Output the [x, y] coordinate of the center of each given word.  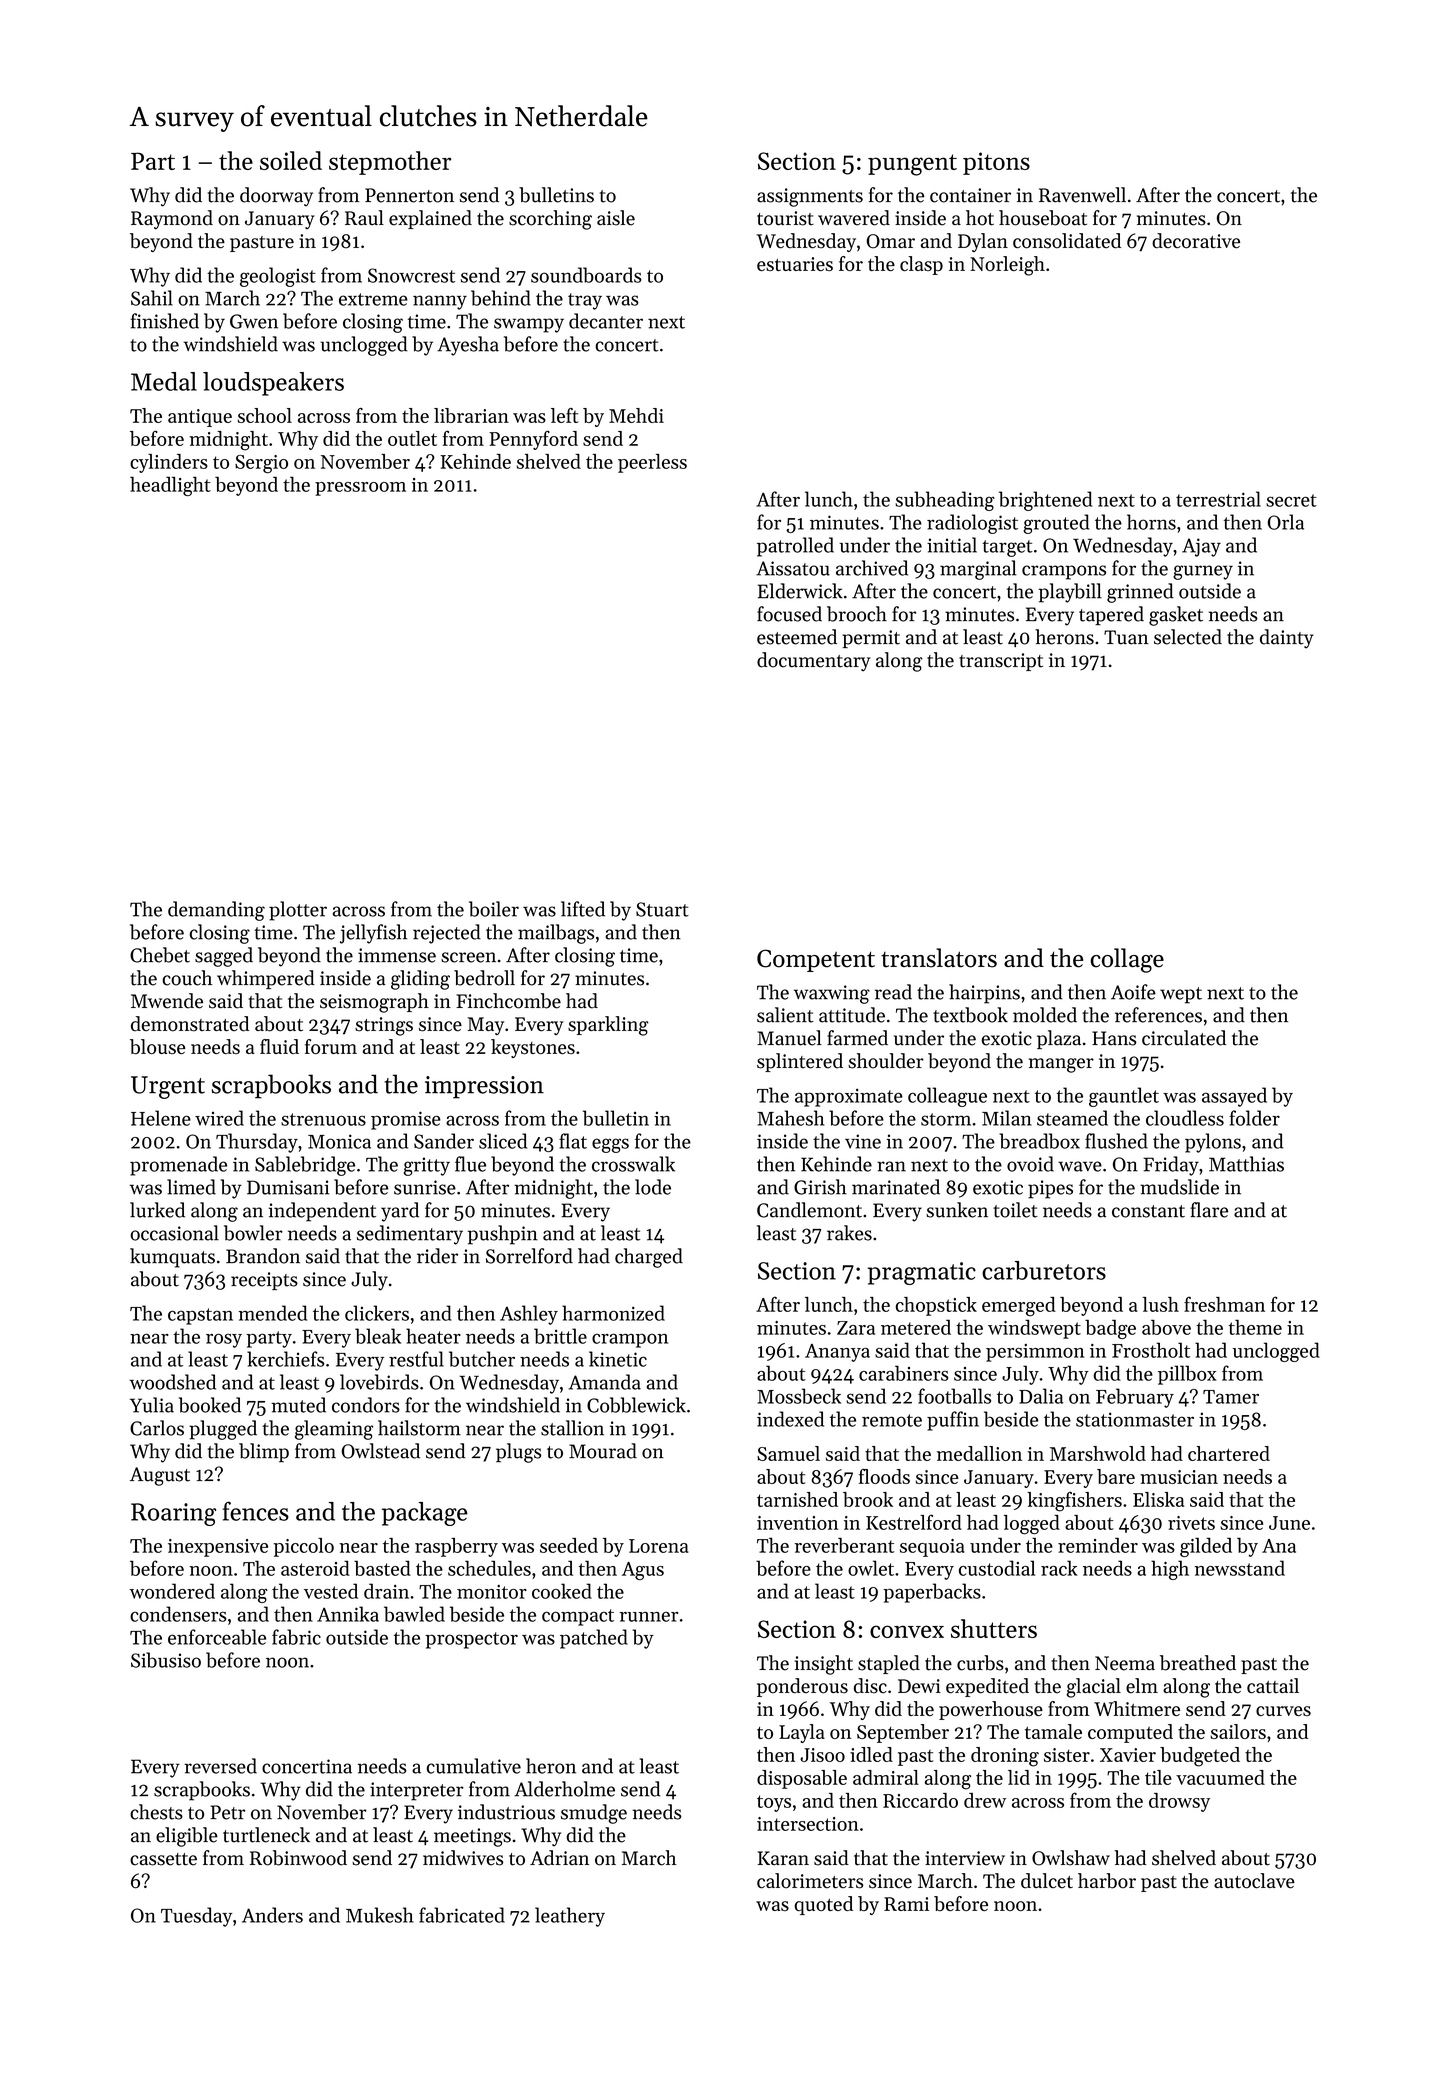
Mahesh [790, 1118]
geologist [278, 277]
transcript [1001, 662]
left [564, 415]
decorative [1196, 241]
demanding [216, 911]
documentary [813, 661]
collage [1127, 960]
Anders [272, 1915]
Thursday [257, 1143]
